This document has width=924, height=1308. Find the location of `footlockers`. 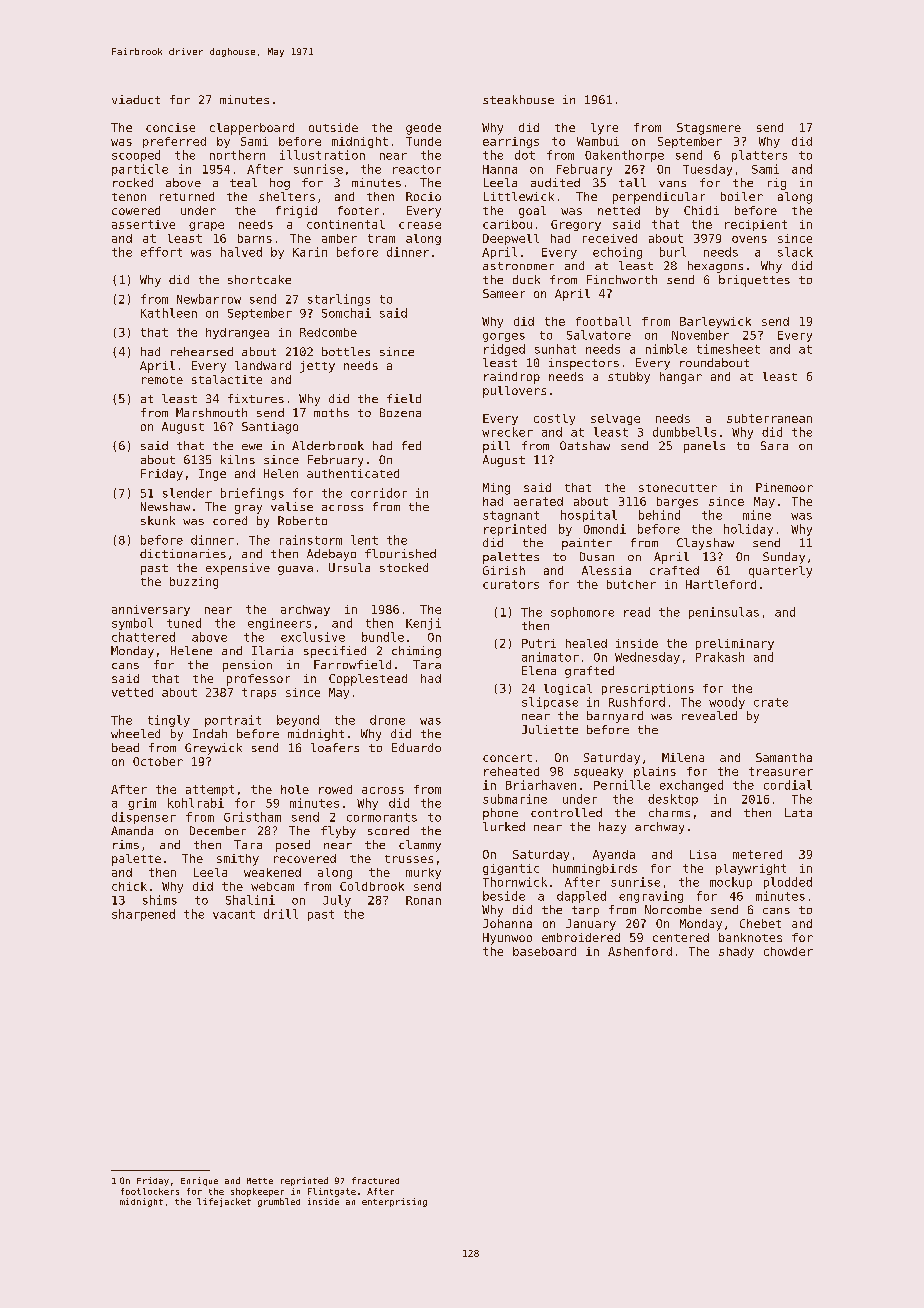

footlockers is located at coordinates (150, 1191).
